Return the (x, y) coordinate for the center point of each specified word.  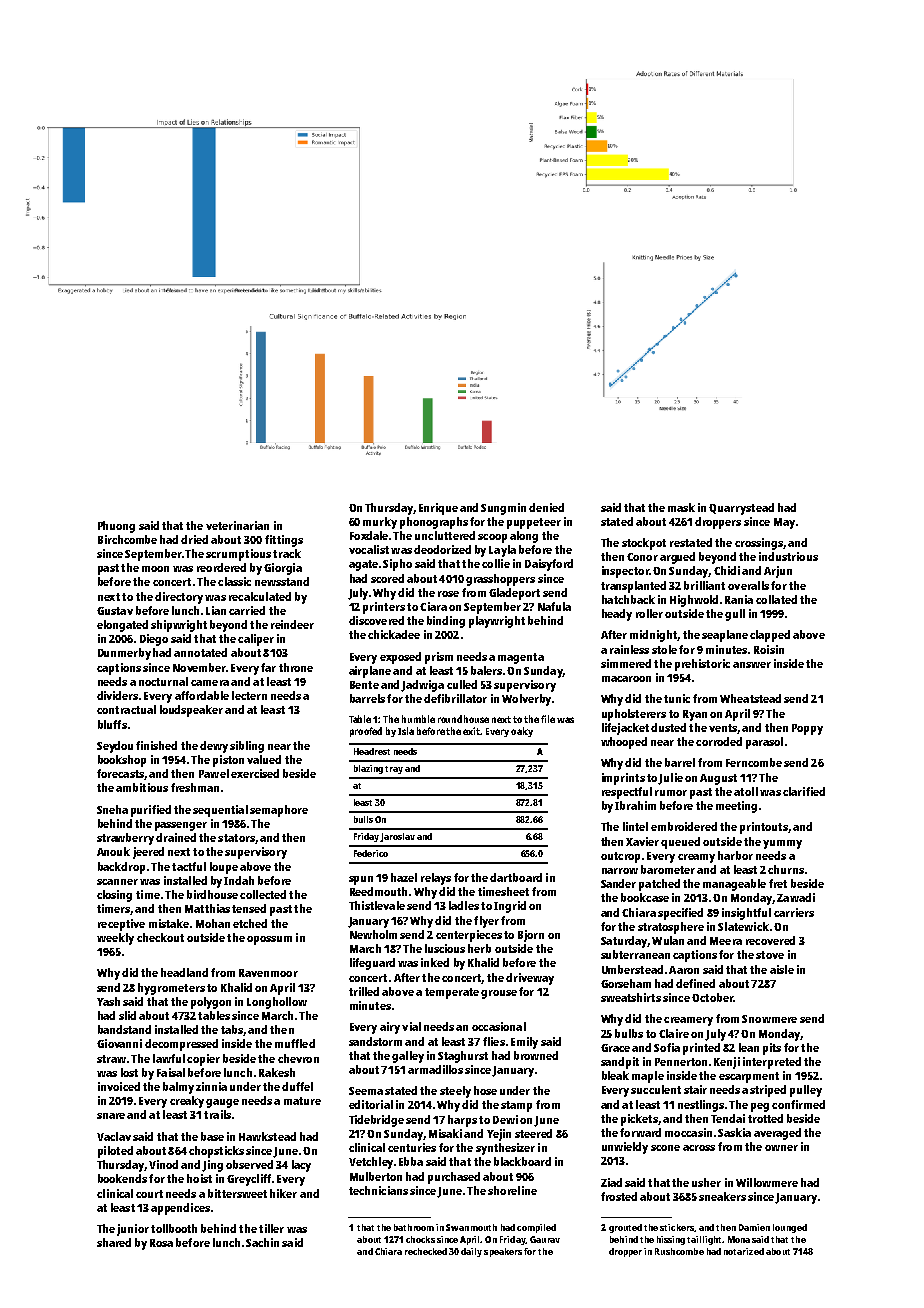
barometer (668, 869)
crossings (759, 544)
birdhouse (212, 894)
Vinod (163, 1164)
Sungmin (503, 509)
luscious (445, 948)
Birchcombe (127, 539)
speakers (503, 1252)
